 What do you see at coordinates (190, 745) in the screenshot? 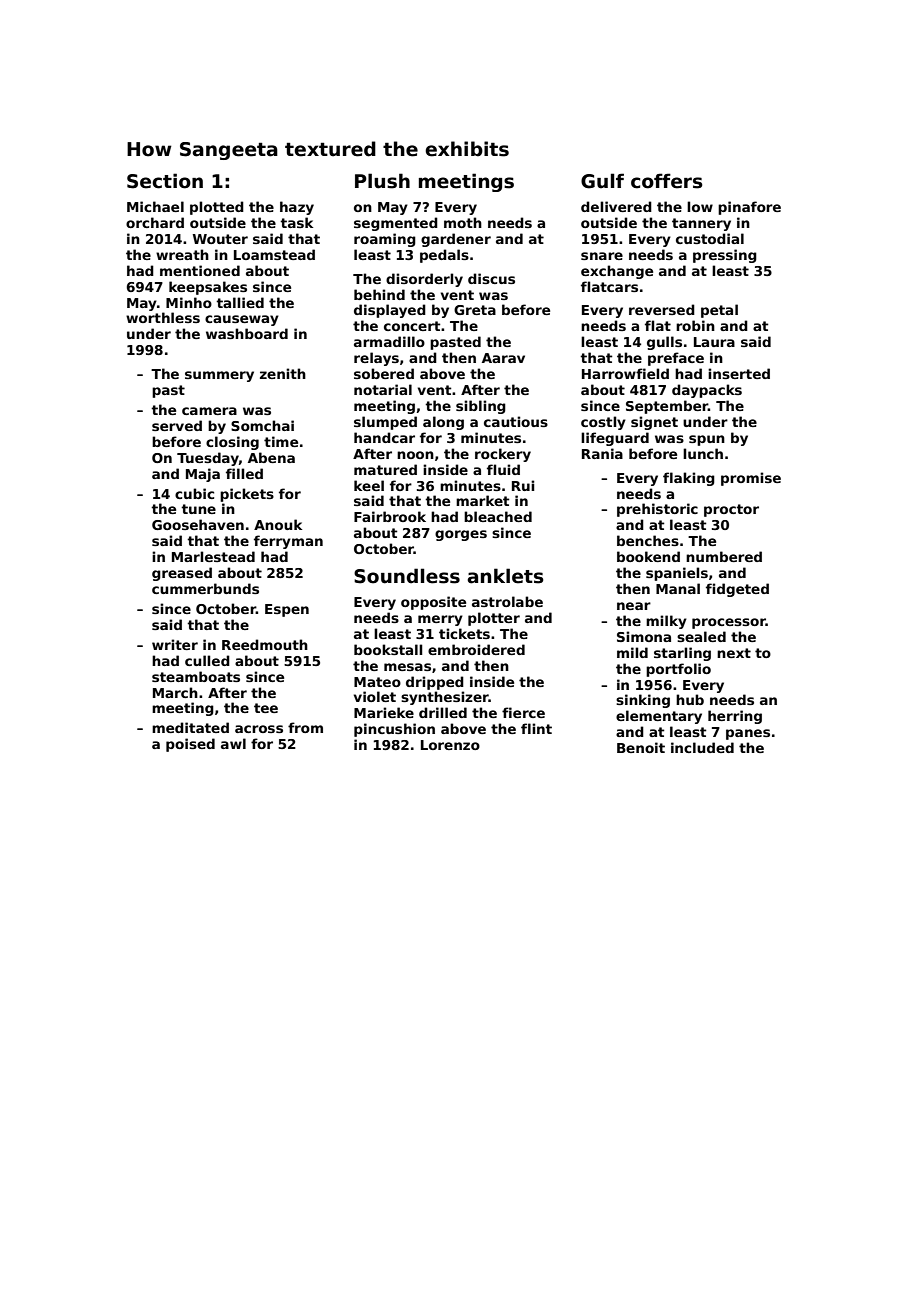
I see `poised` at bounding box center [190, 745].
